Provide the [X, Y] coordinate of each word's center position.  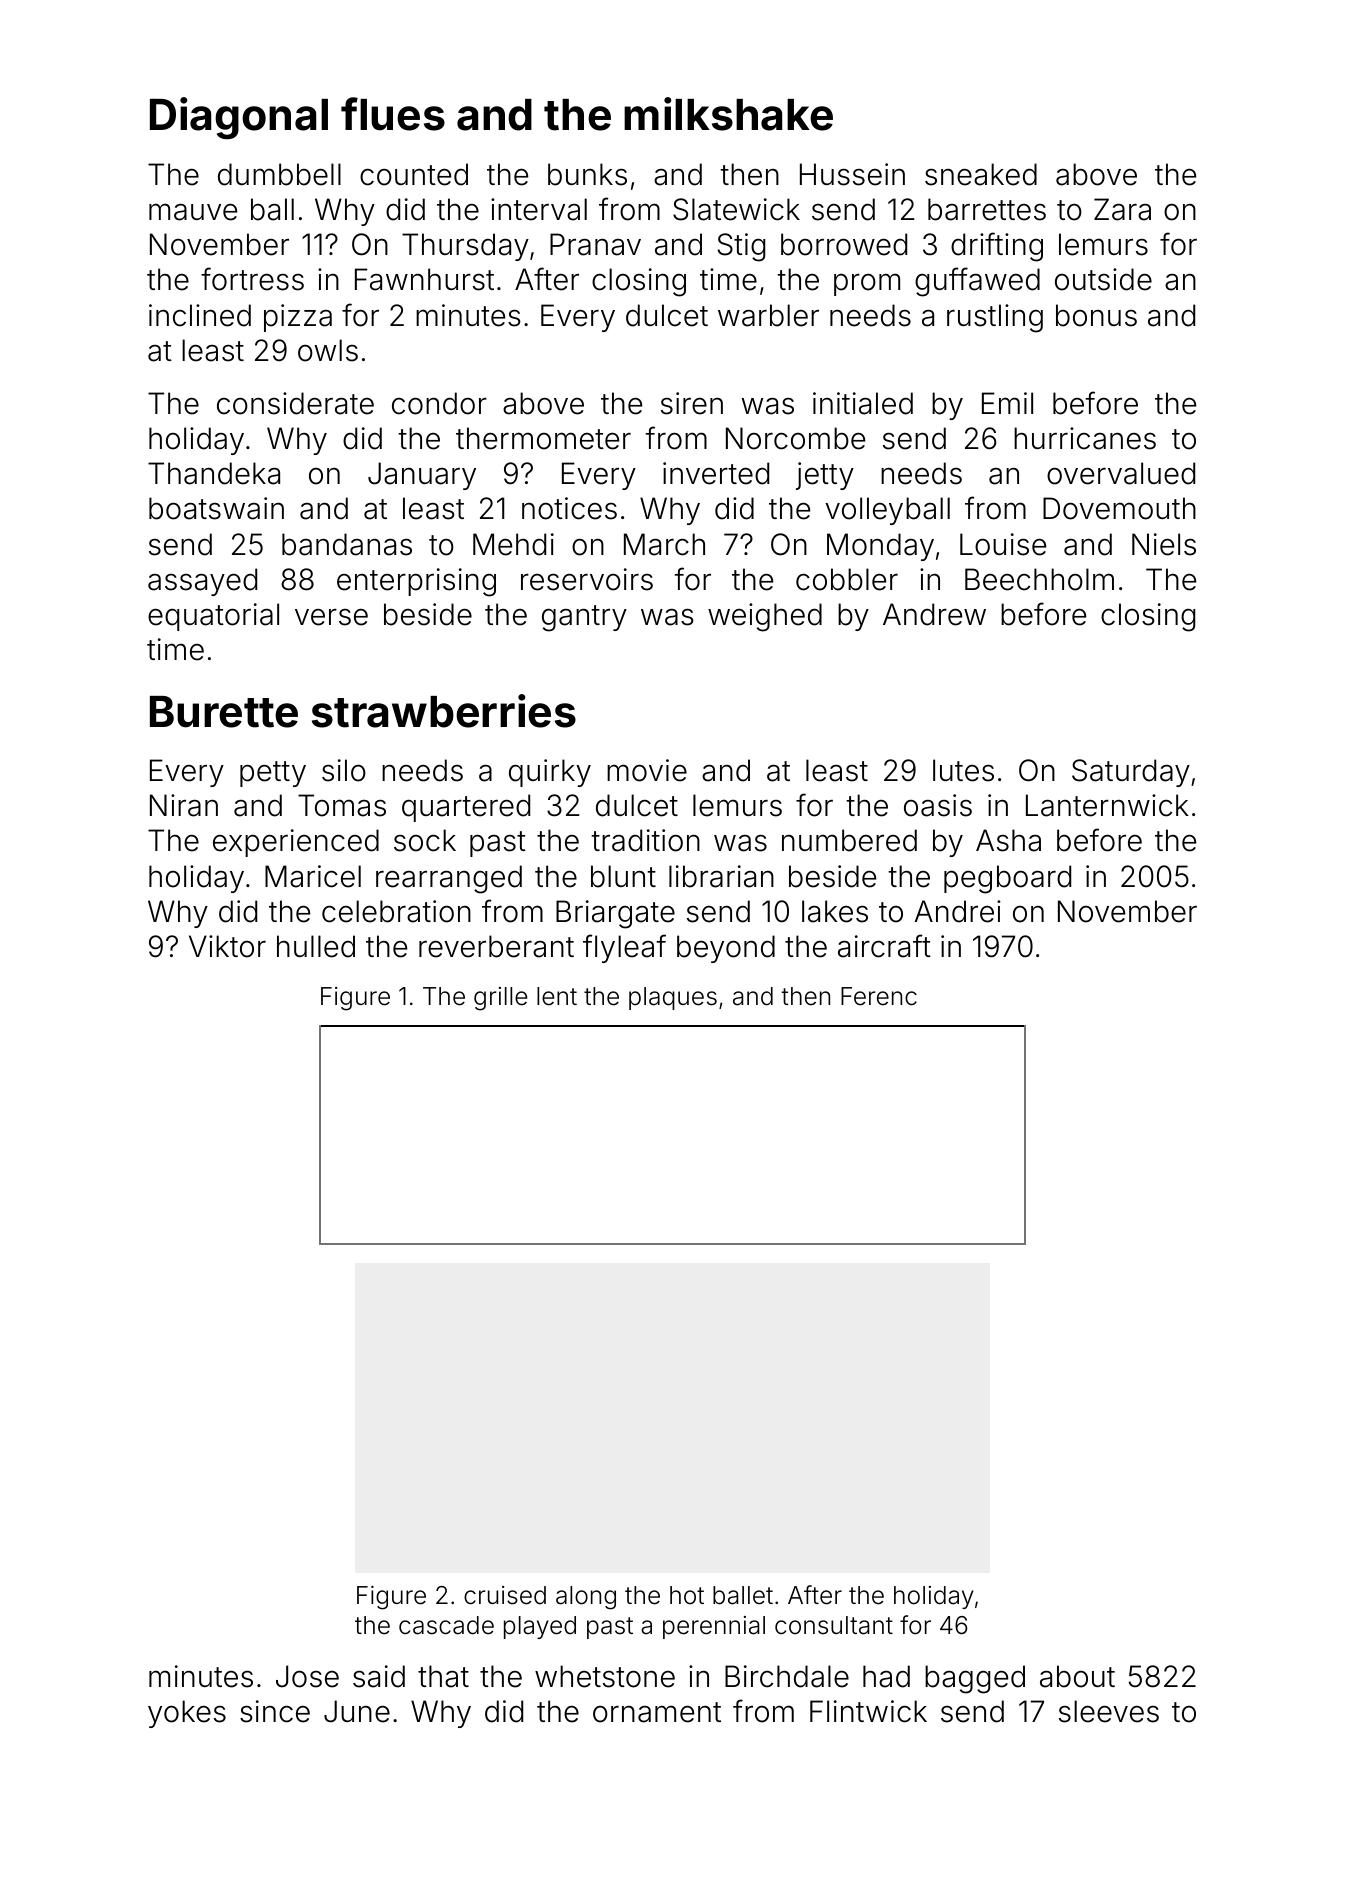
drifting [997, 247]
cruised [505, 1595]
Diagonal [239, 118]
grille [500, 999]
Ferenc [879, 996]
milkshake [728, 114]
